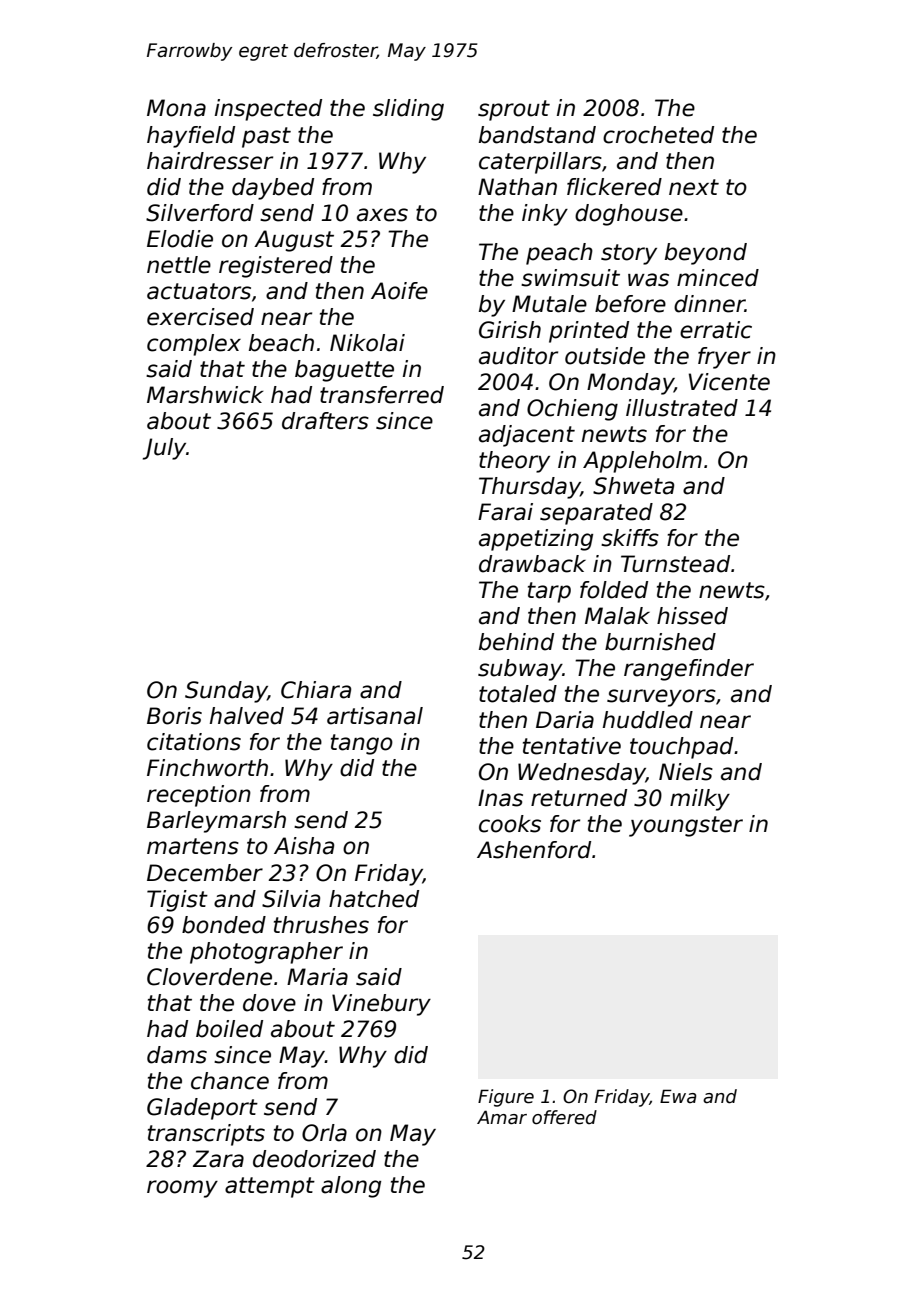 The width and height of the screenshot is (924, 1314). I want to click on Malak, so click(617, 616).
